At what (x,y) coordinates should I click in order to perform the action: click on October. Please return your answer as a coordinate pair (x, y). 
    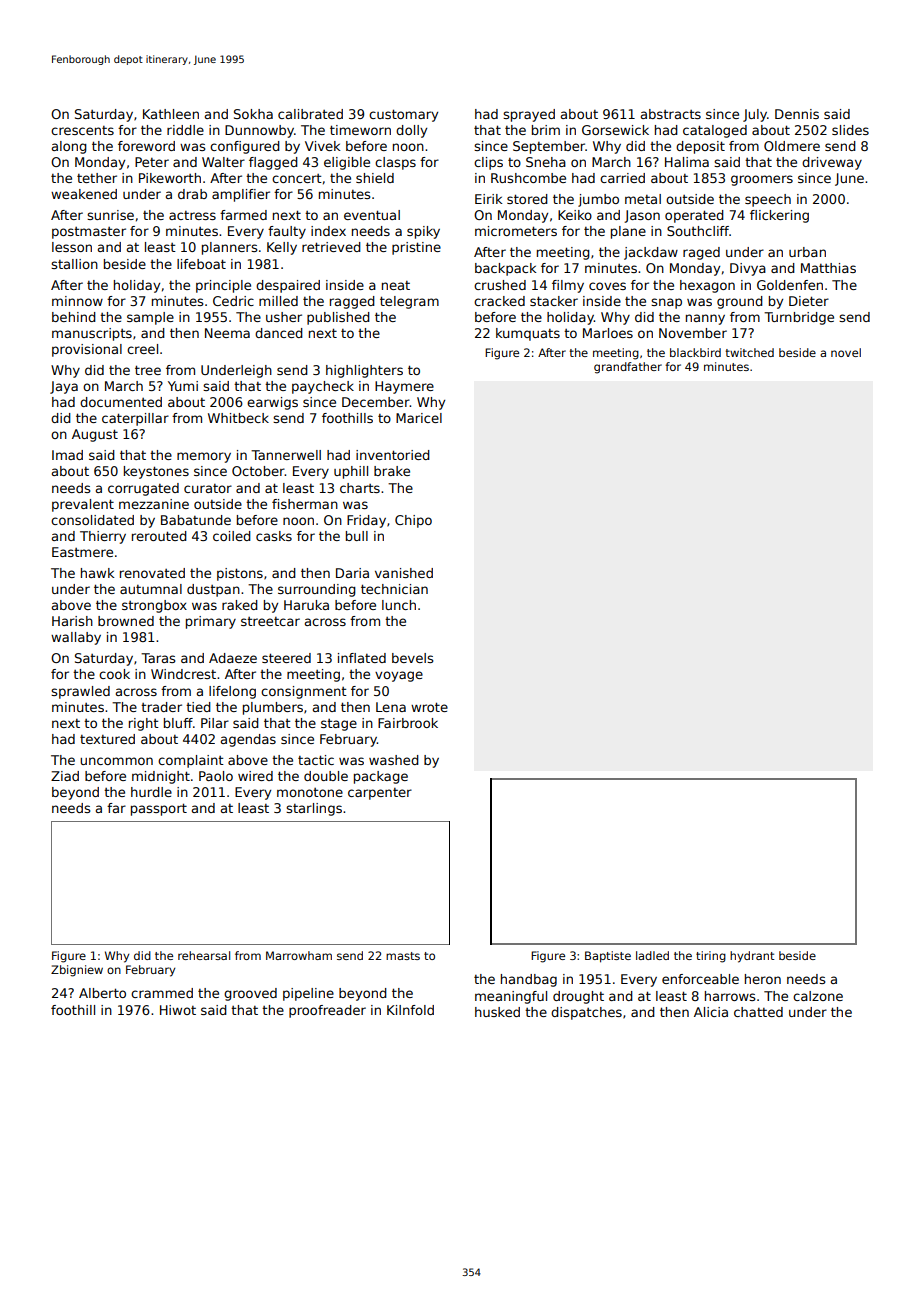
    Looking at the image, I should click on (258, 471).
